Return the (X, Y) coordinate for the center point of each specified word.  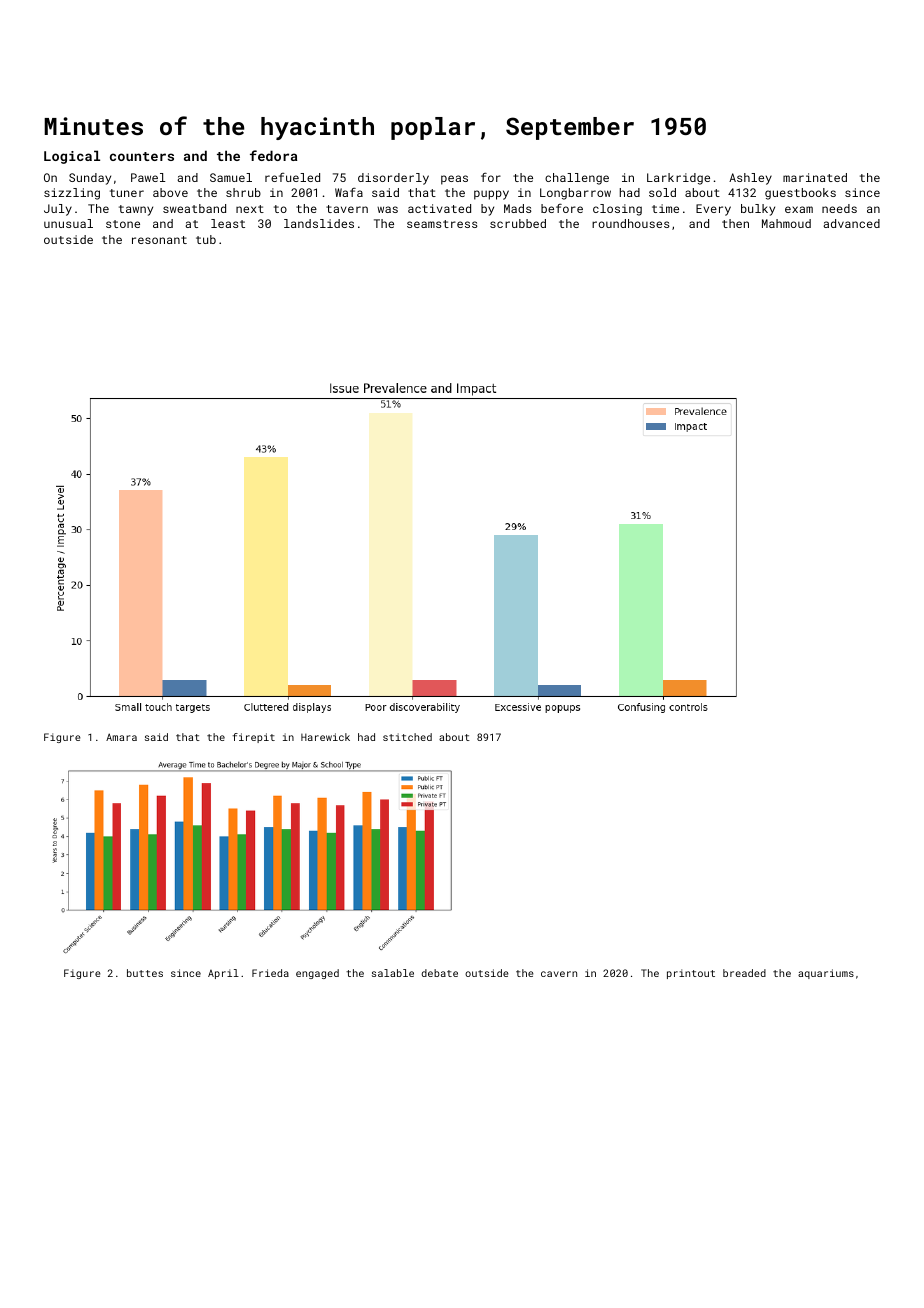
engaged (317, 974)
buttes (145, 973)
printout (691, 974)
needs (839, 208)
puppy (491, 195)
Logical (72, 157)
